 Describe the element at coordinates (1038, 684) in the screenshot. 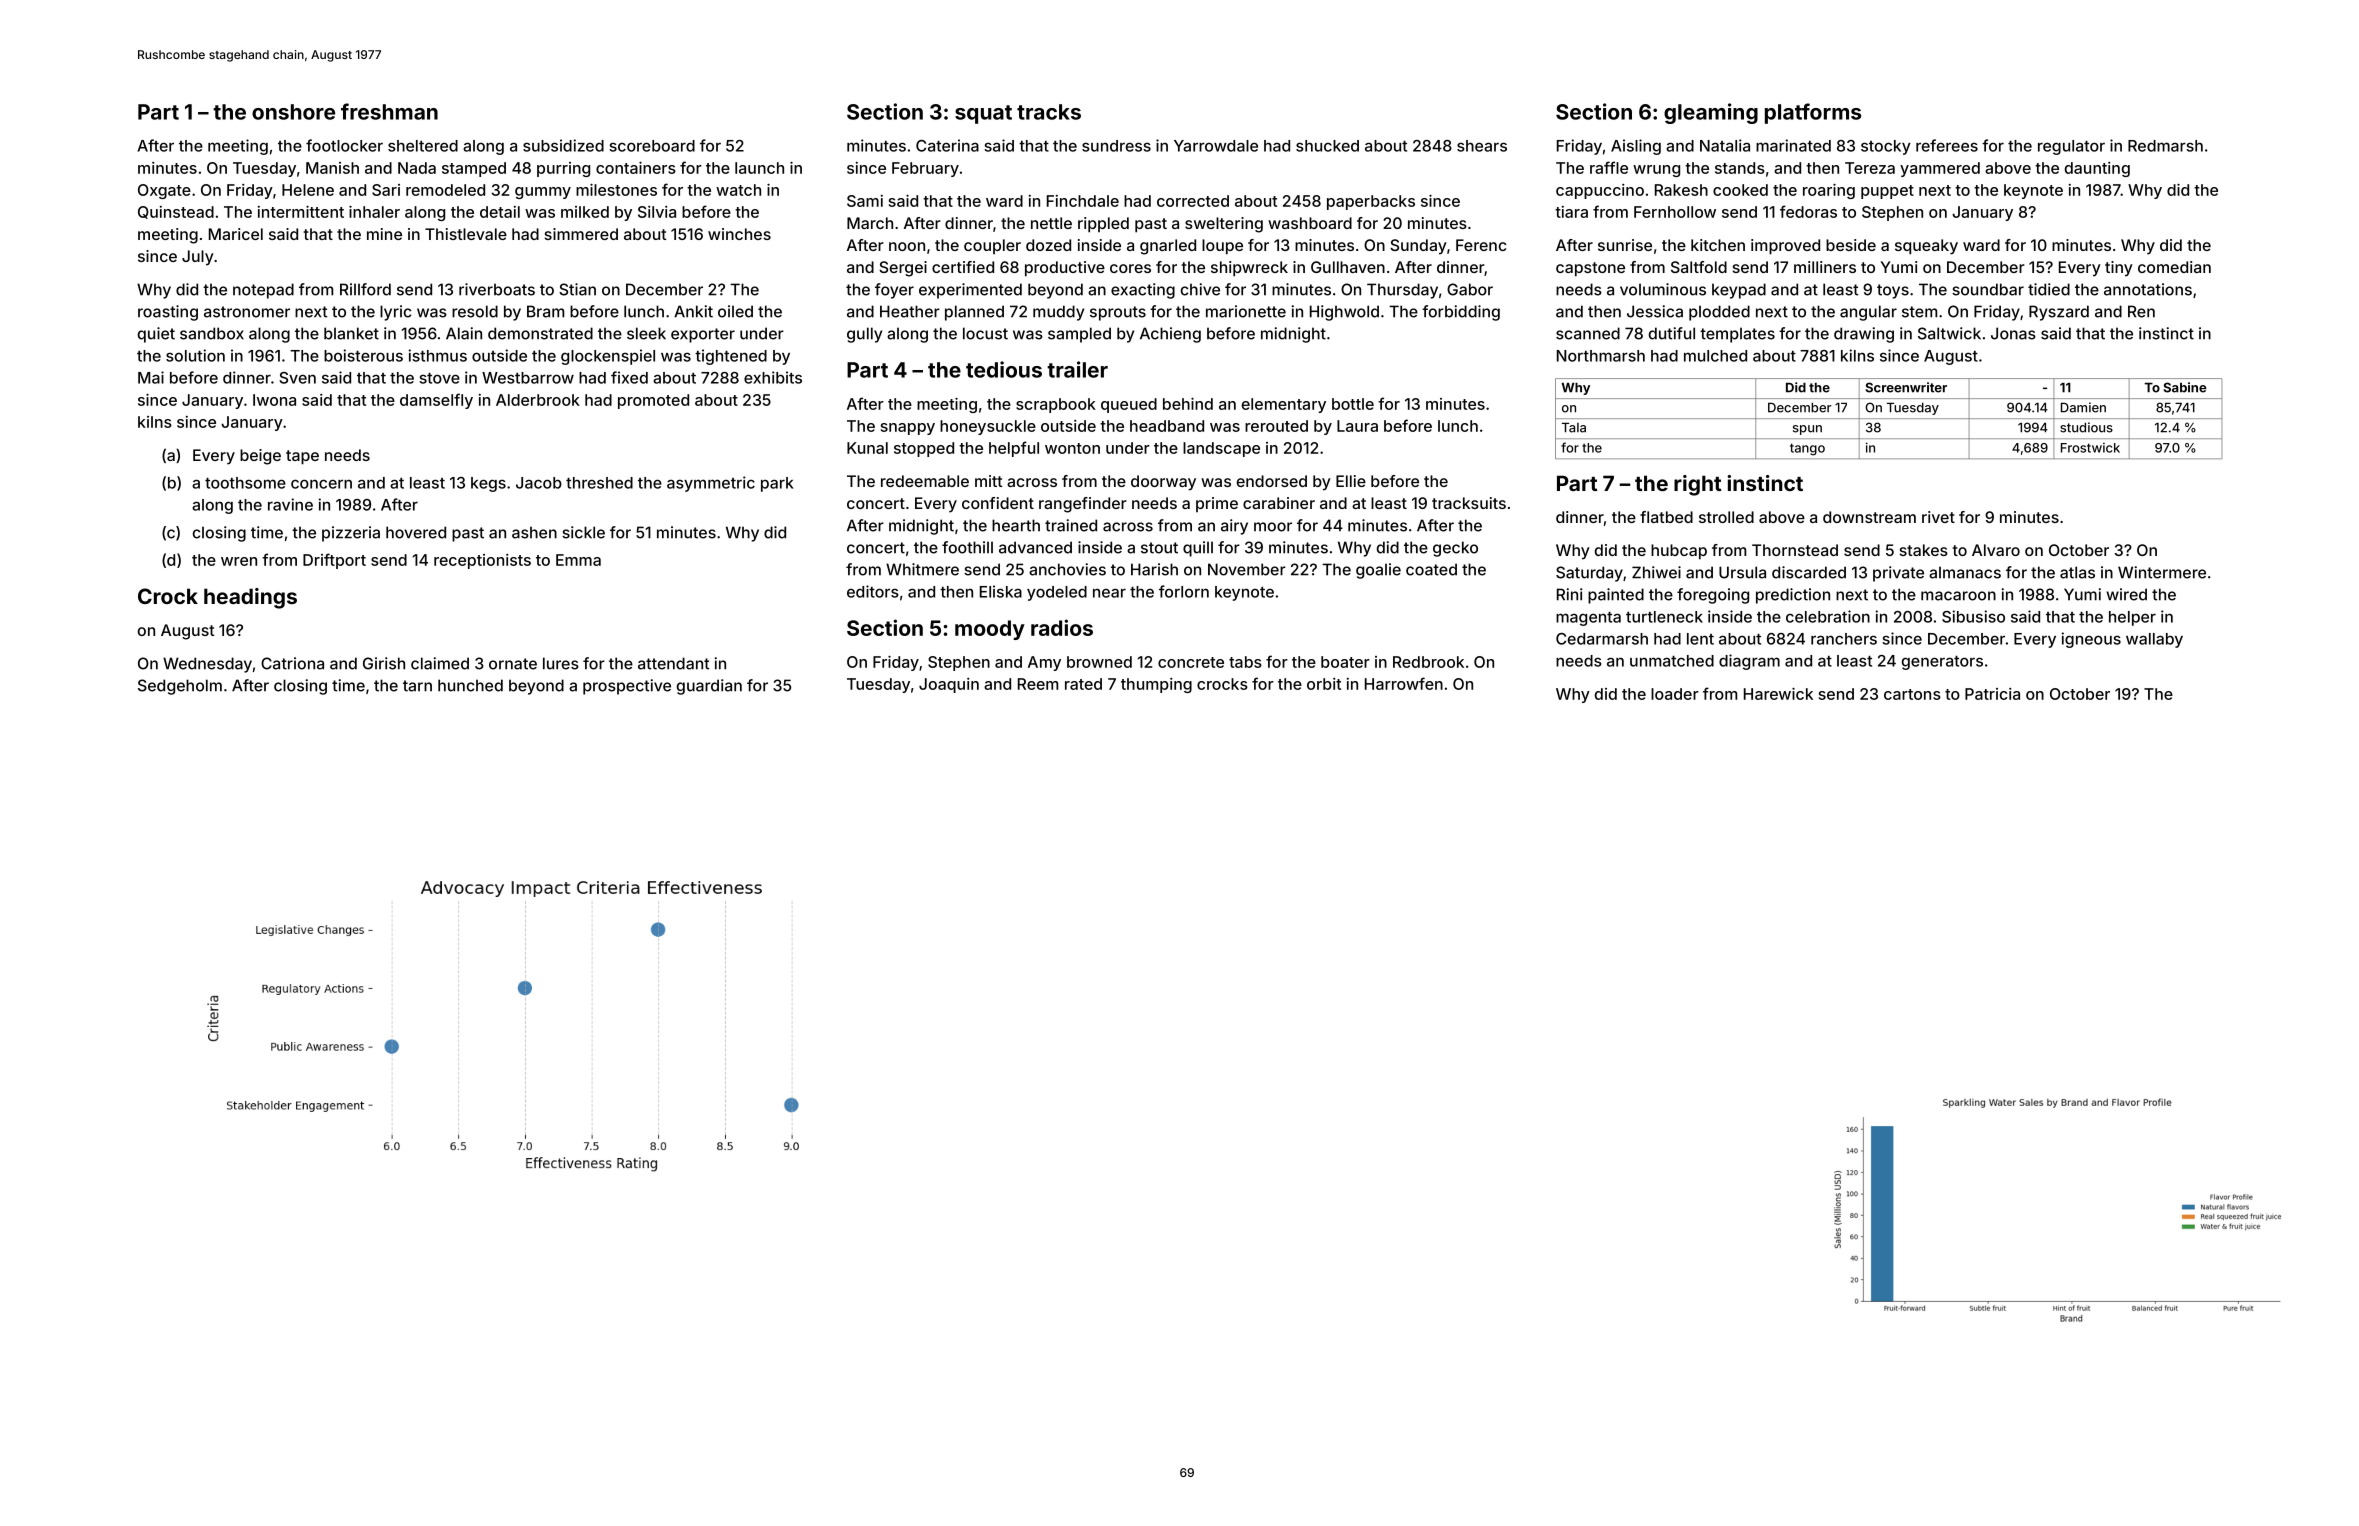

I see `Reem` at that location.
